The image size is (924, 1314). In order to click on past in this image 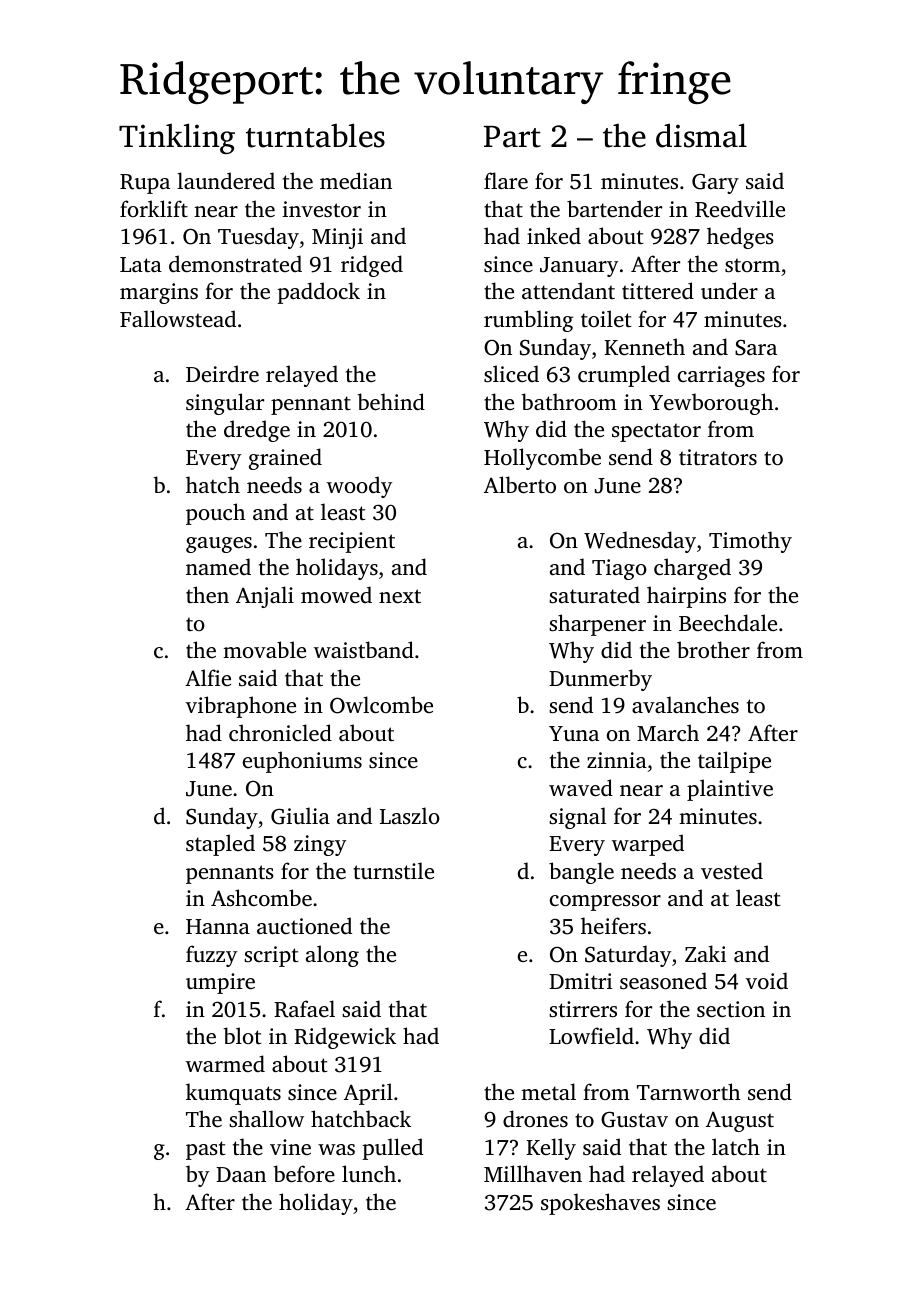, I will do `click(206, 1150)`.
